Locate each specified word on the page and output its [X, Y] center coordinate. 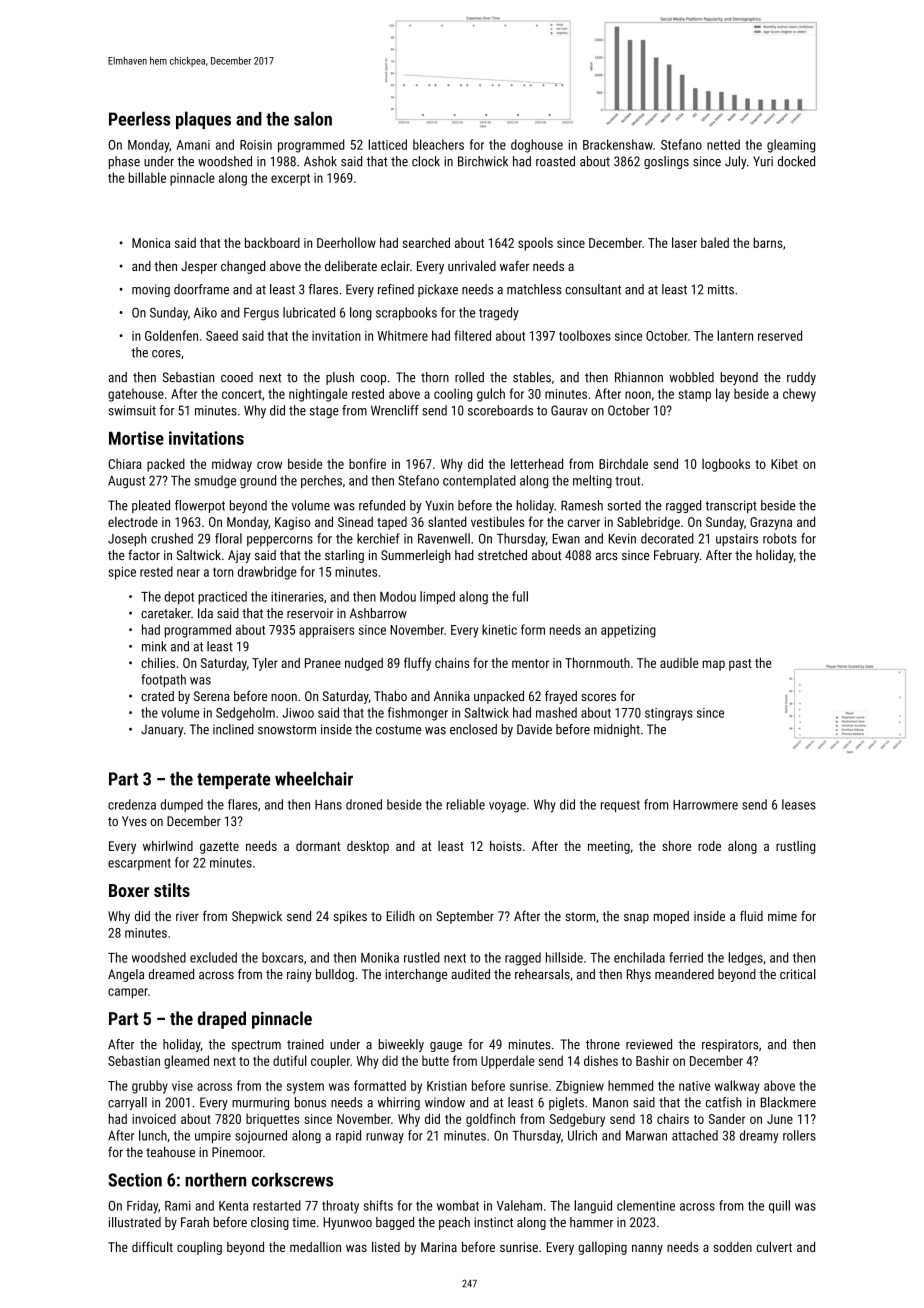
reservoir [310, 613]
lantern [735, 335]
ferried [686, 957]
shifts [378, 1205]
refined [396, 289]
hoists [506, 846]
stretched [502, 555]
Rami [178, 1206]
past [740, 665]
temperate [234, 781]
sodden [732, 1247]
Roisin [256, 145]
